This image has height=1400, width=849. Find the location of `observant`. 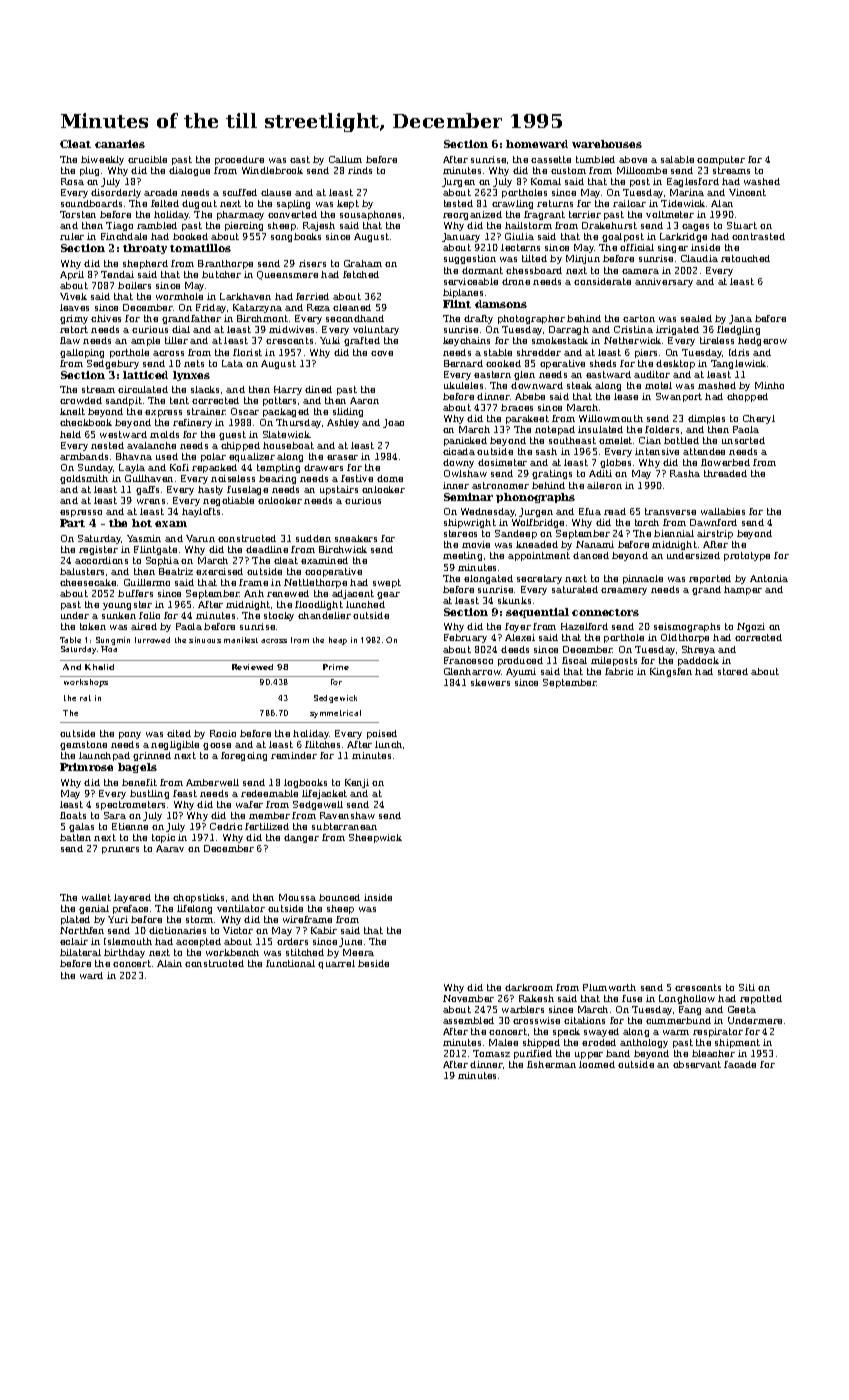

observant is located at coordinates (697, 1064).
